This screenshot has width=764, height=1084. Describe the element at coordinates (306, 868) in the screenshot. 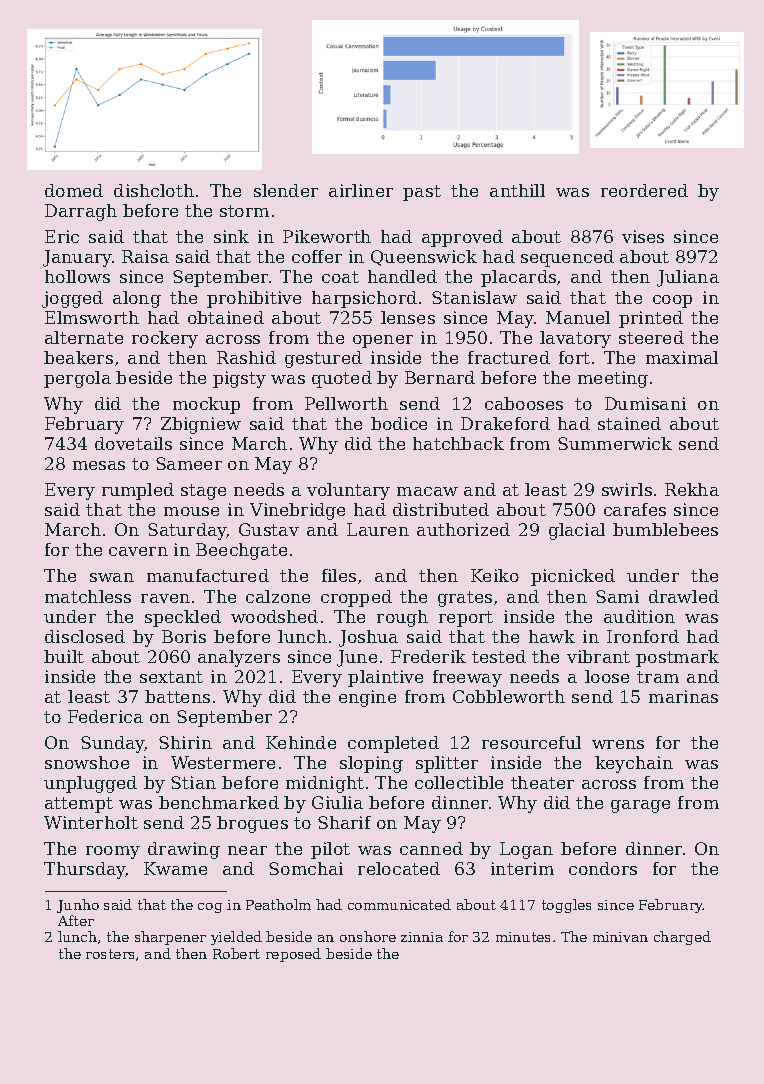

I see `Somchai` at that location.
